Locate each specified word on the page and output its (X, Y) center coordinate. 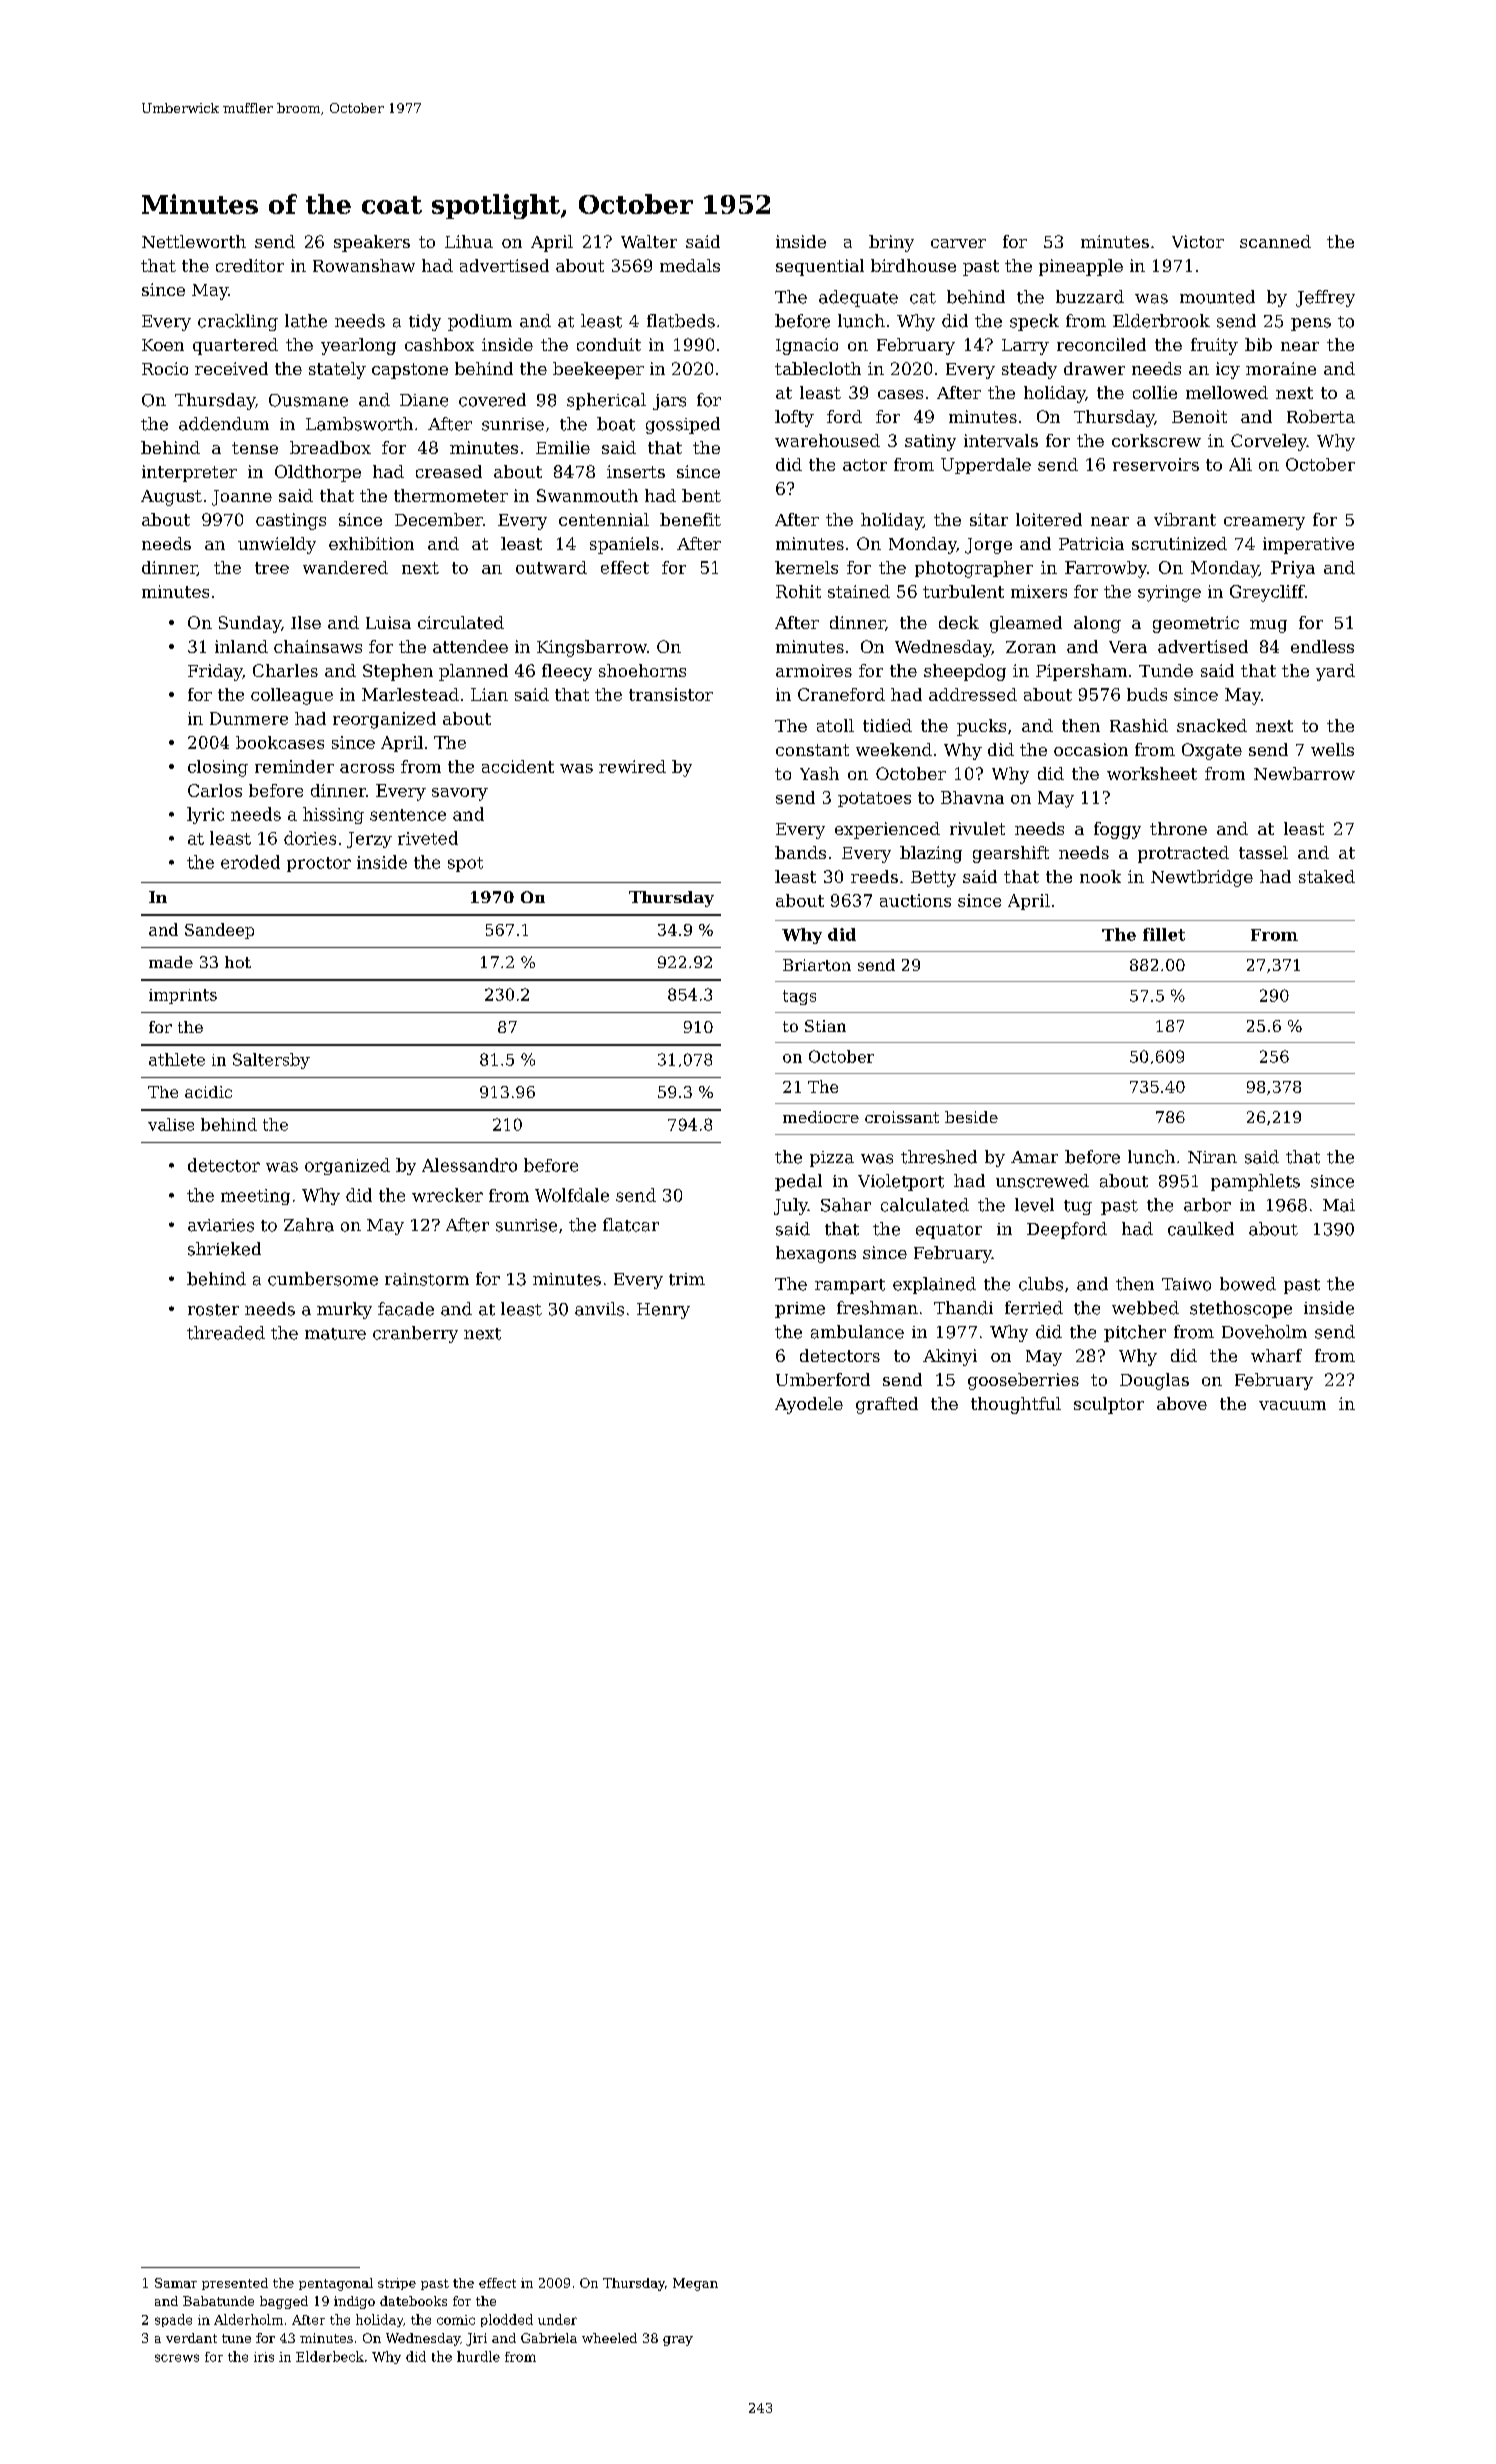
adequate (858, 298)
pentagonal (336, 2284)
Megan (695, 2284)
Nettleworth (194, 241)
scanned (1275, 241)
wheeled (609, 2338)
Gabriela (549, 2338)
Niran (1212, 1157)
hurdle (478, 2356)
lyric (205, 815)
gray (678, 2341)
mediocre (821, 1117)
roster (213, 1310)
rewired (632, 766)
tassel (1263, 852)
